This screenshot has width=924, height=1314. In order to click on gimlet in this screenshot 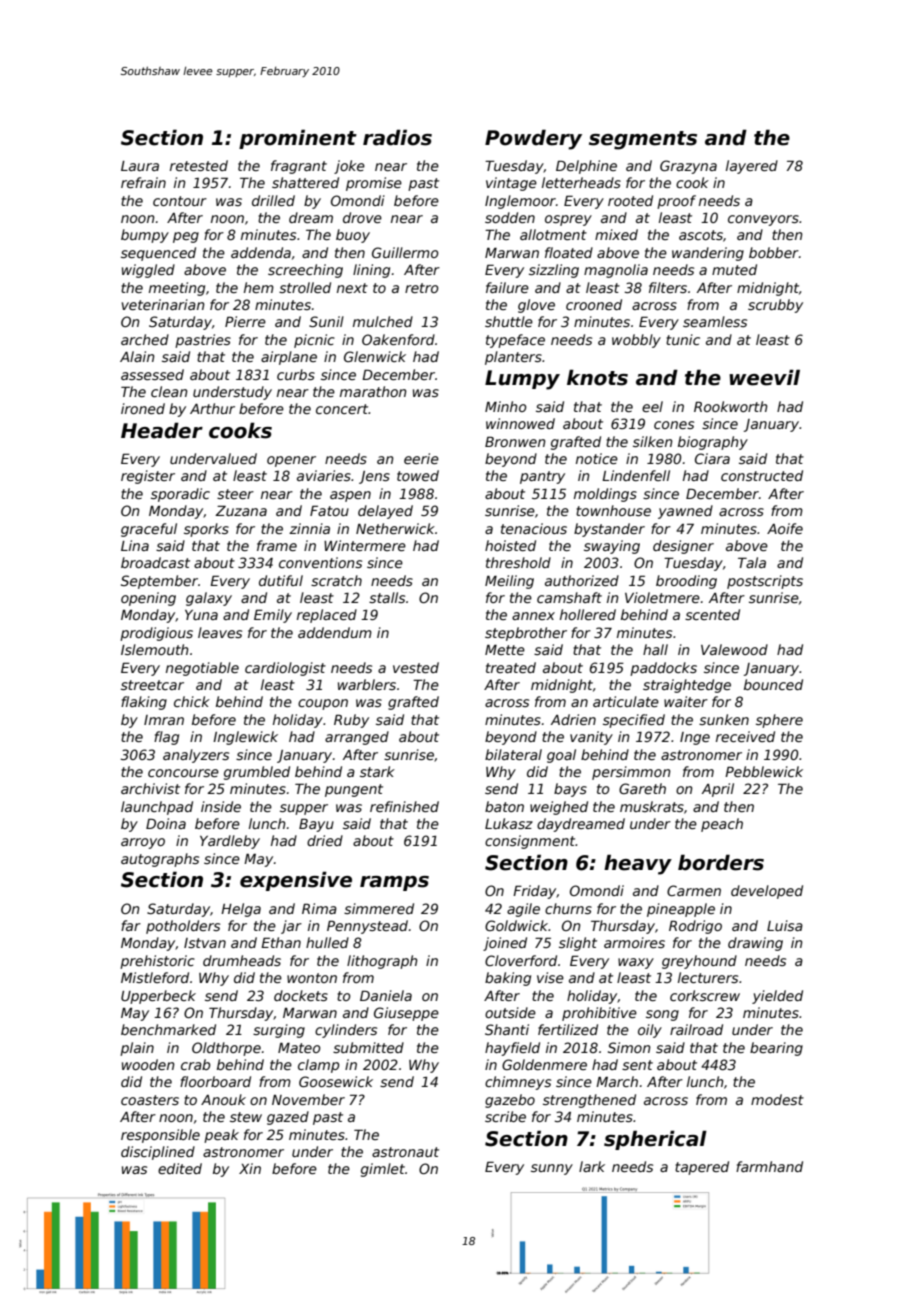, I will do `click(383, 1170)`.
